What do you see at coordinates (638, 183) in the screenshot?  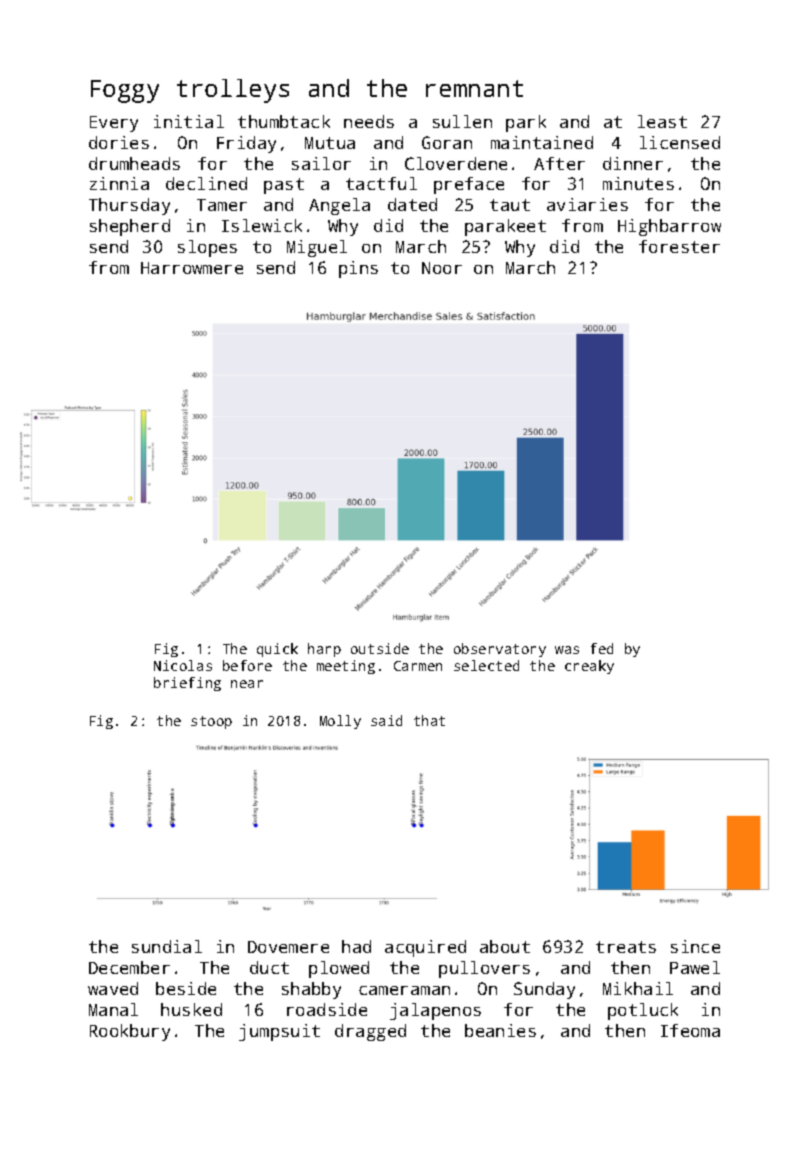 I see `minutes` at bounding box center [638, 183].
